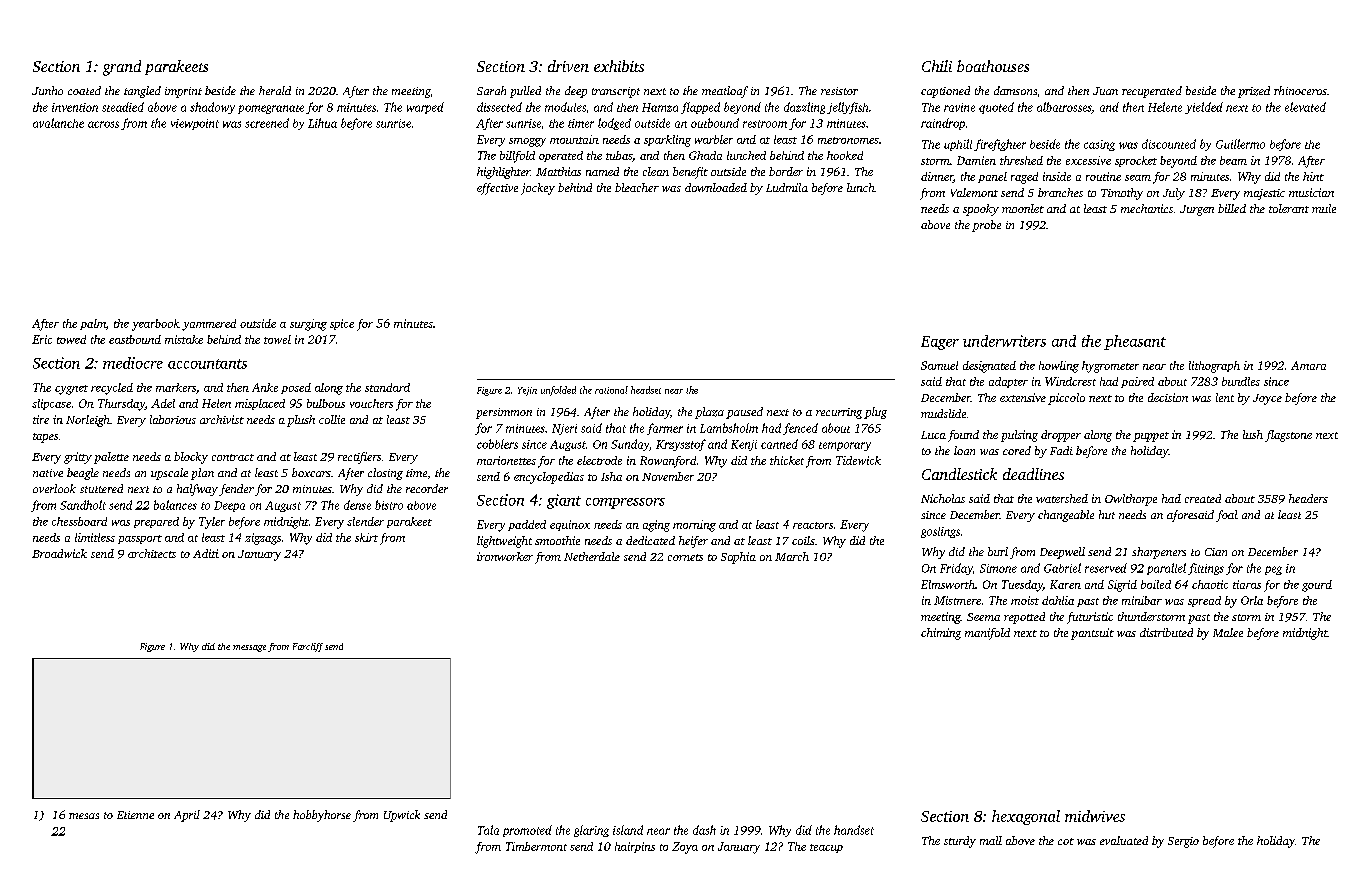 The height and width of the document is (887, 1372). I want to click on Malee, so click(1228, 632).
